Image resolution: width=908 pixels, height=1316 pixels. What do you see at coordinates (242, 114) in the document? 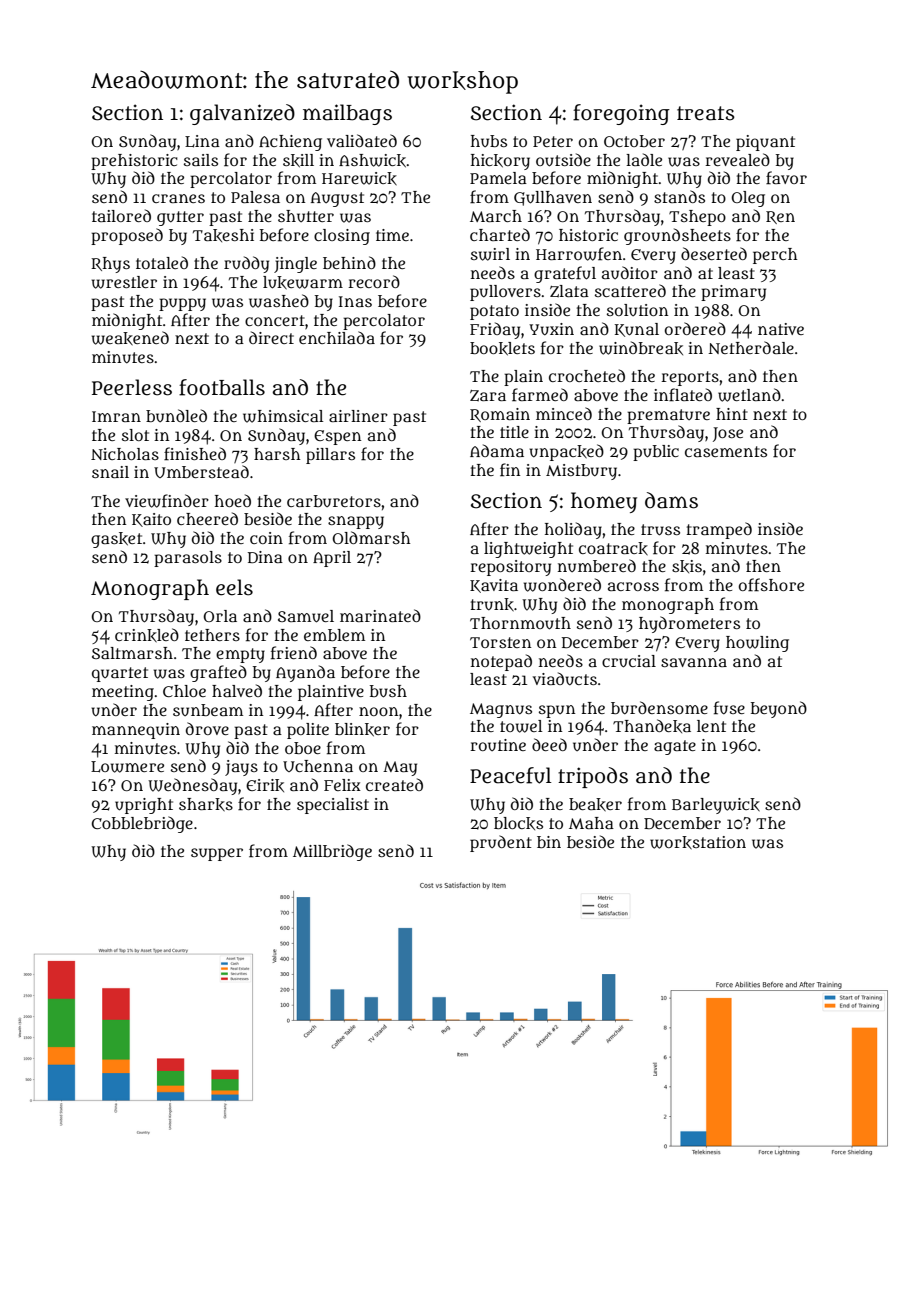
I see `galvanized` at bounding box center [242, 114].
